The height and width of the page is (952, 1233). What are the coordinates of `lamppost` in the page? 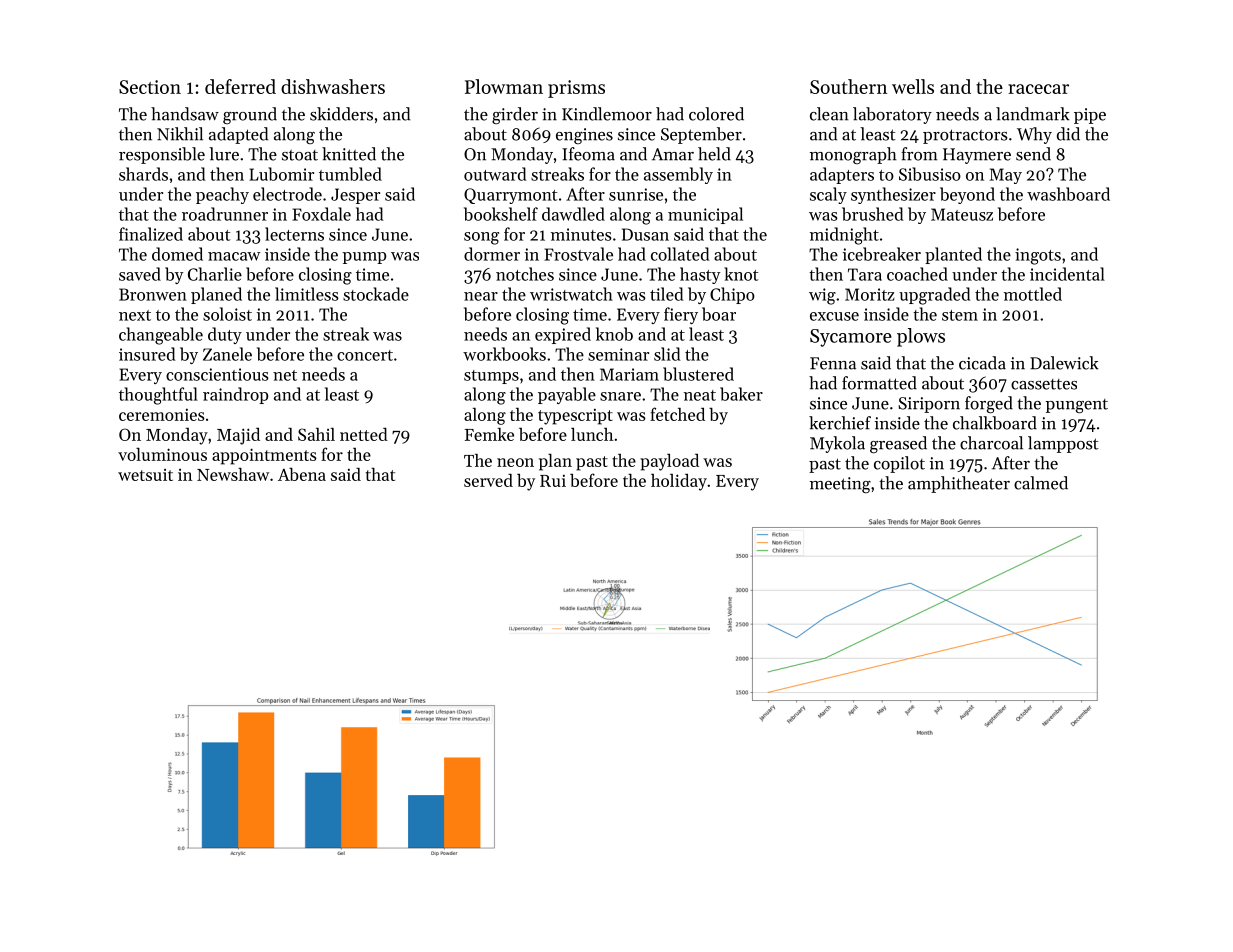 It's located at (1063, 444).
